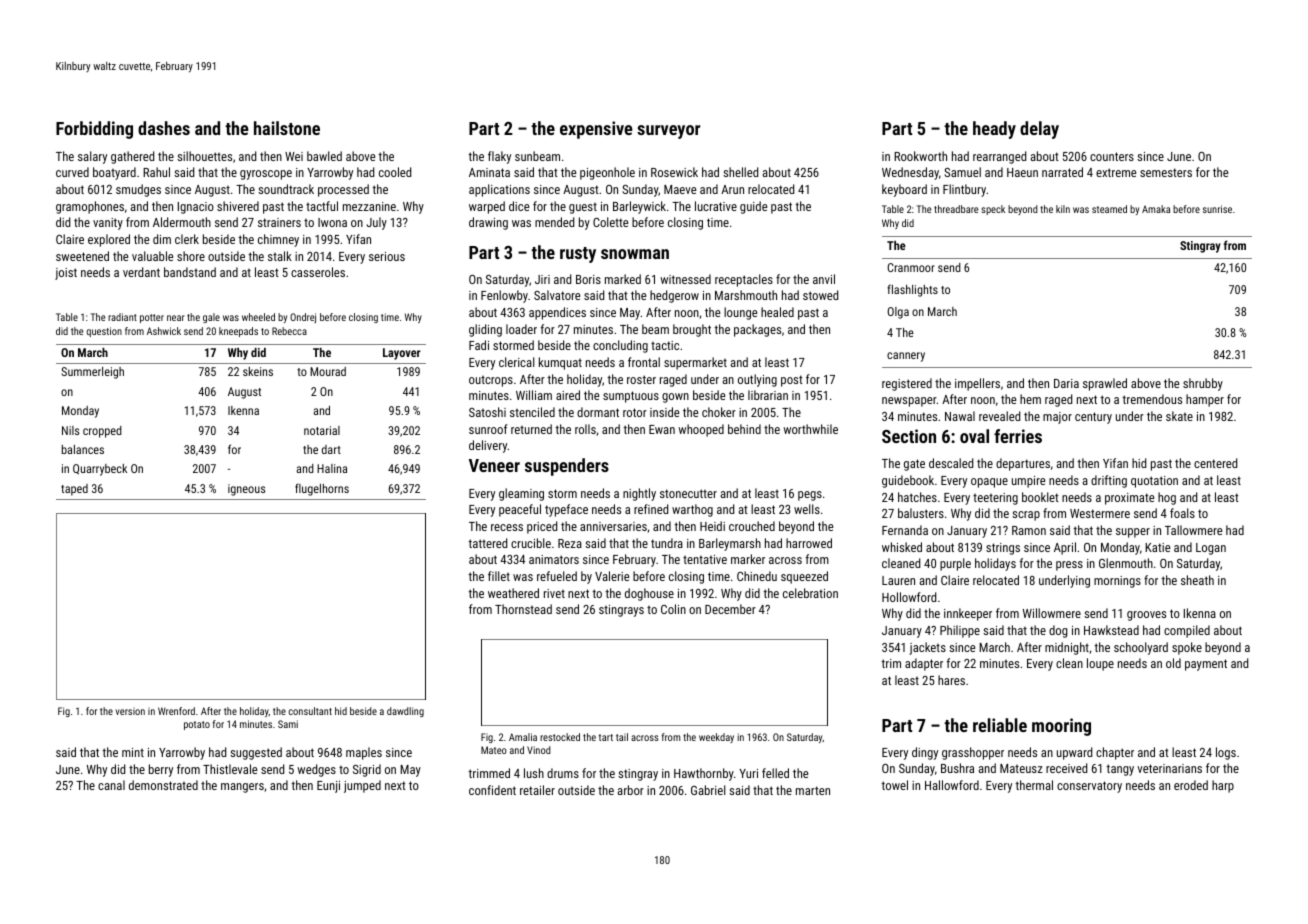 This screenshot has width=1308, height=924. Describe the element at coordinates (164, 128) in the screenshot. I see `dashes` at that location.
